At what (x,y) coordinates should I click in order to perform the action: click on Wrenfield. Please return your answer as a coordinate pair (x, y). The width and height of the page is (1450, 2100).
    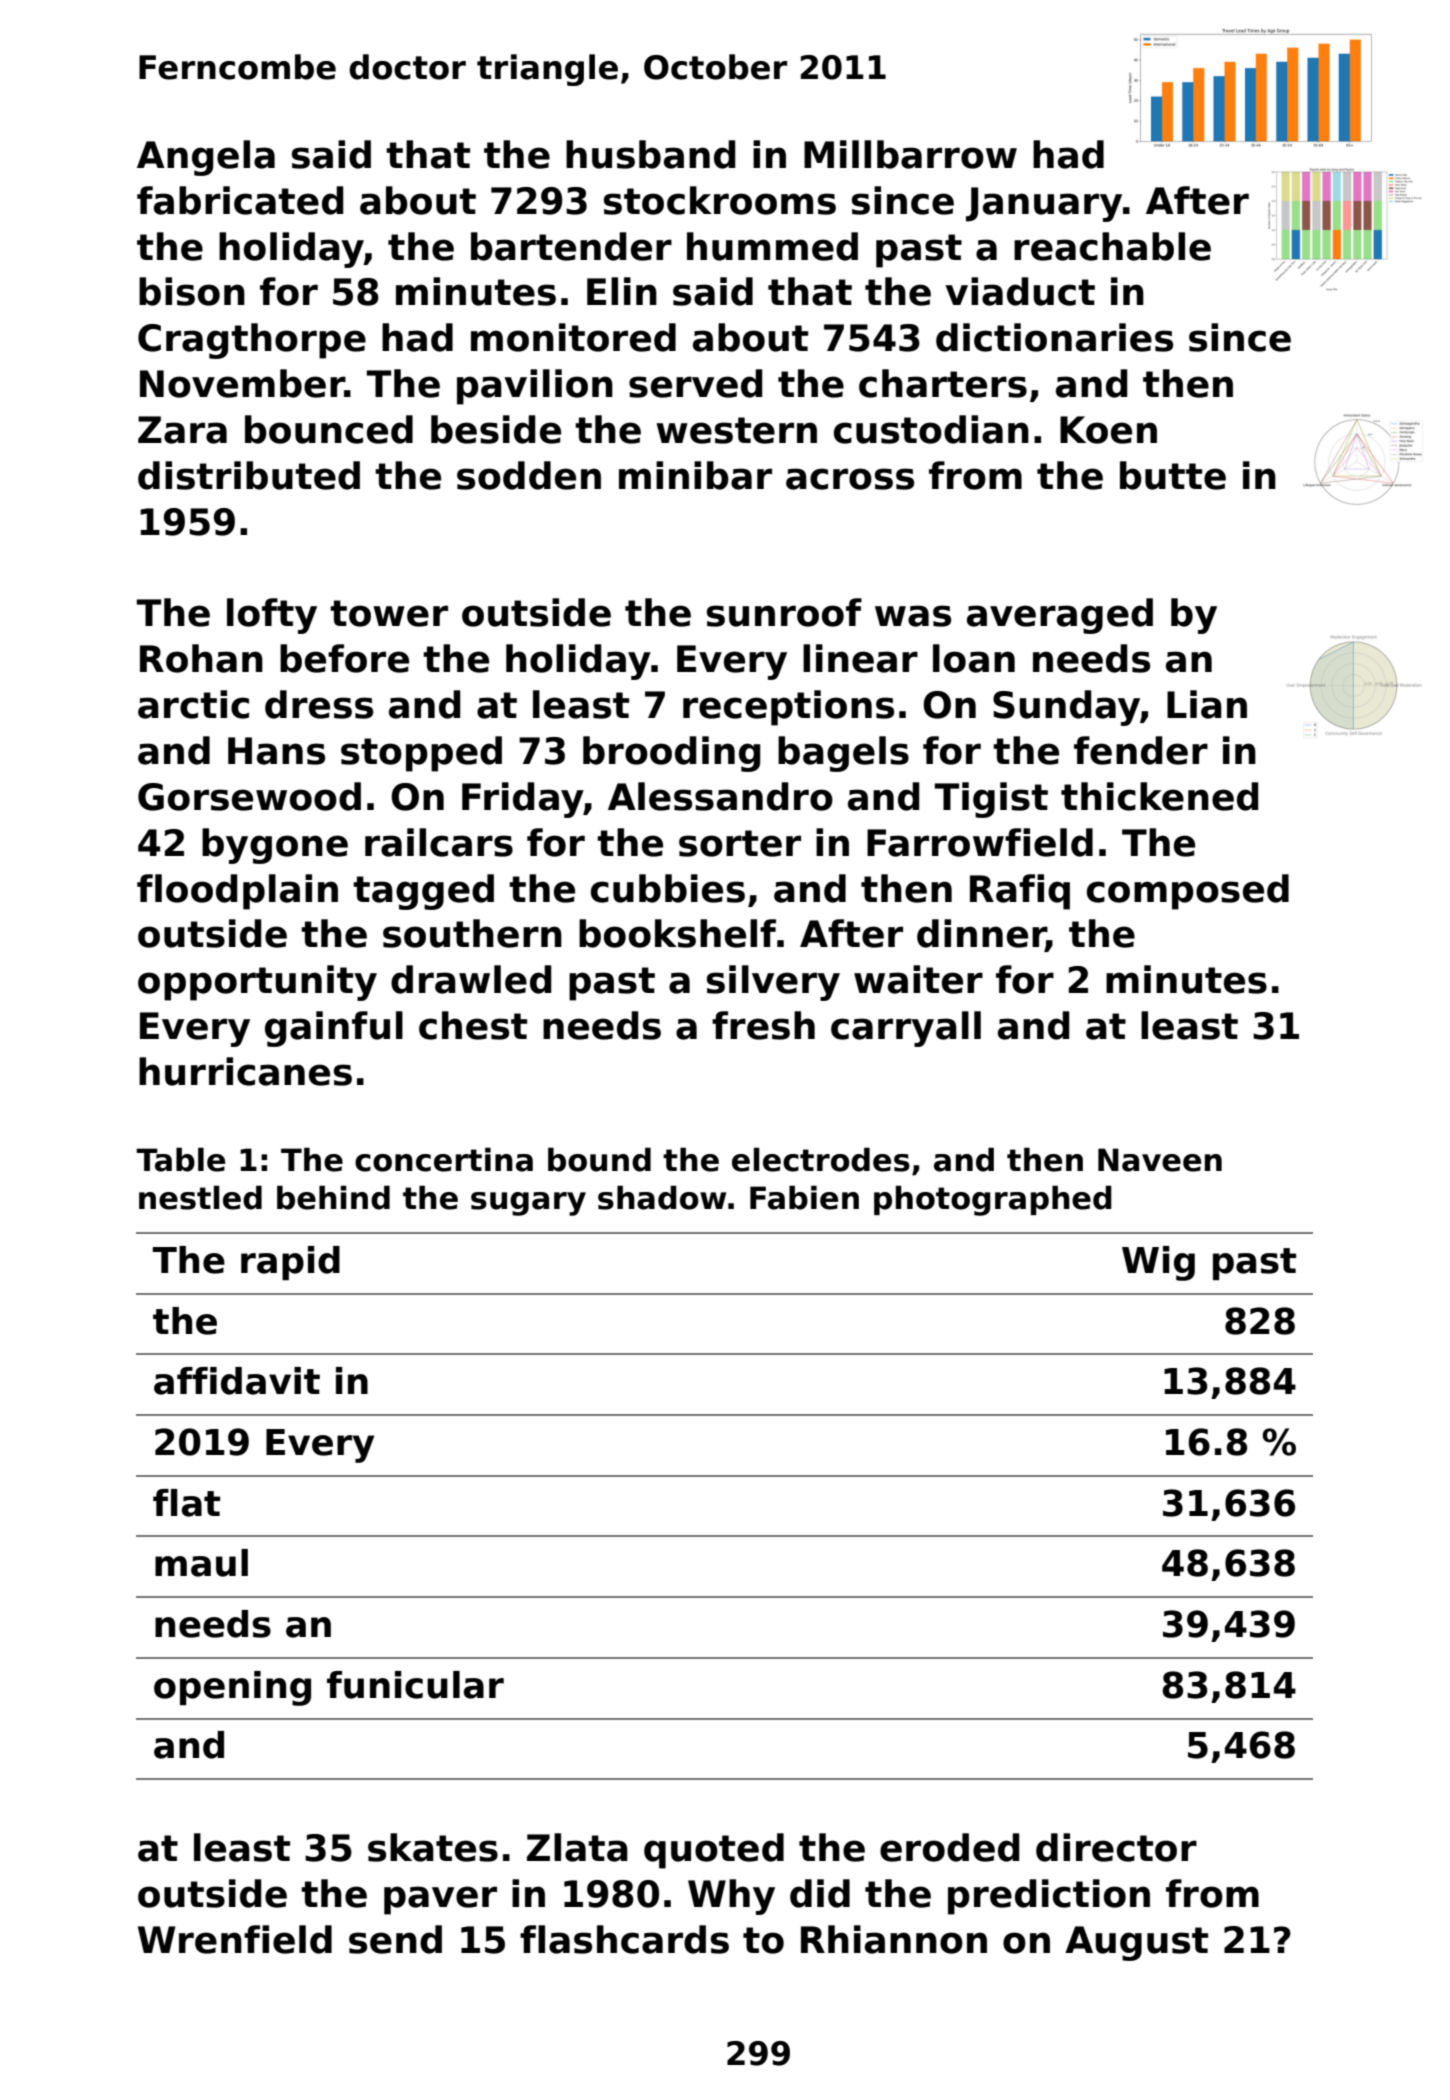
    Looking at the image, I should click on (235, 1939).
